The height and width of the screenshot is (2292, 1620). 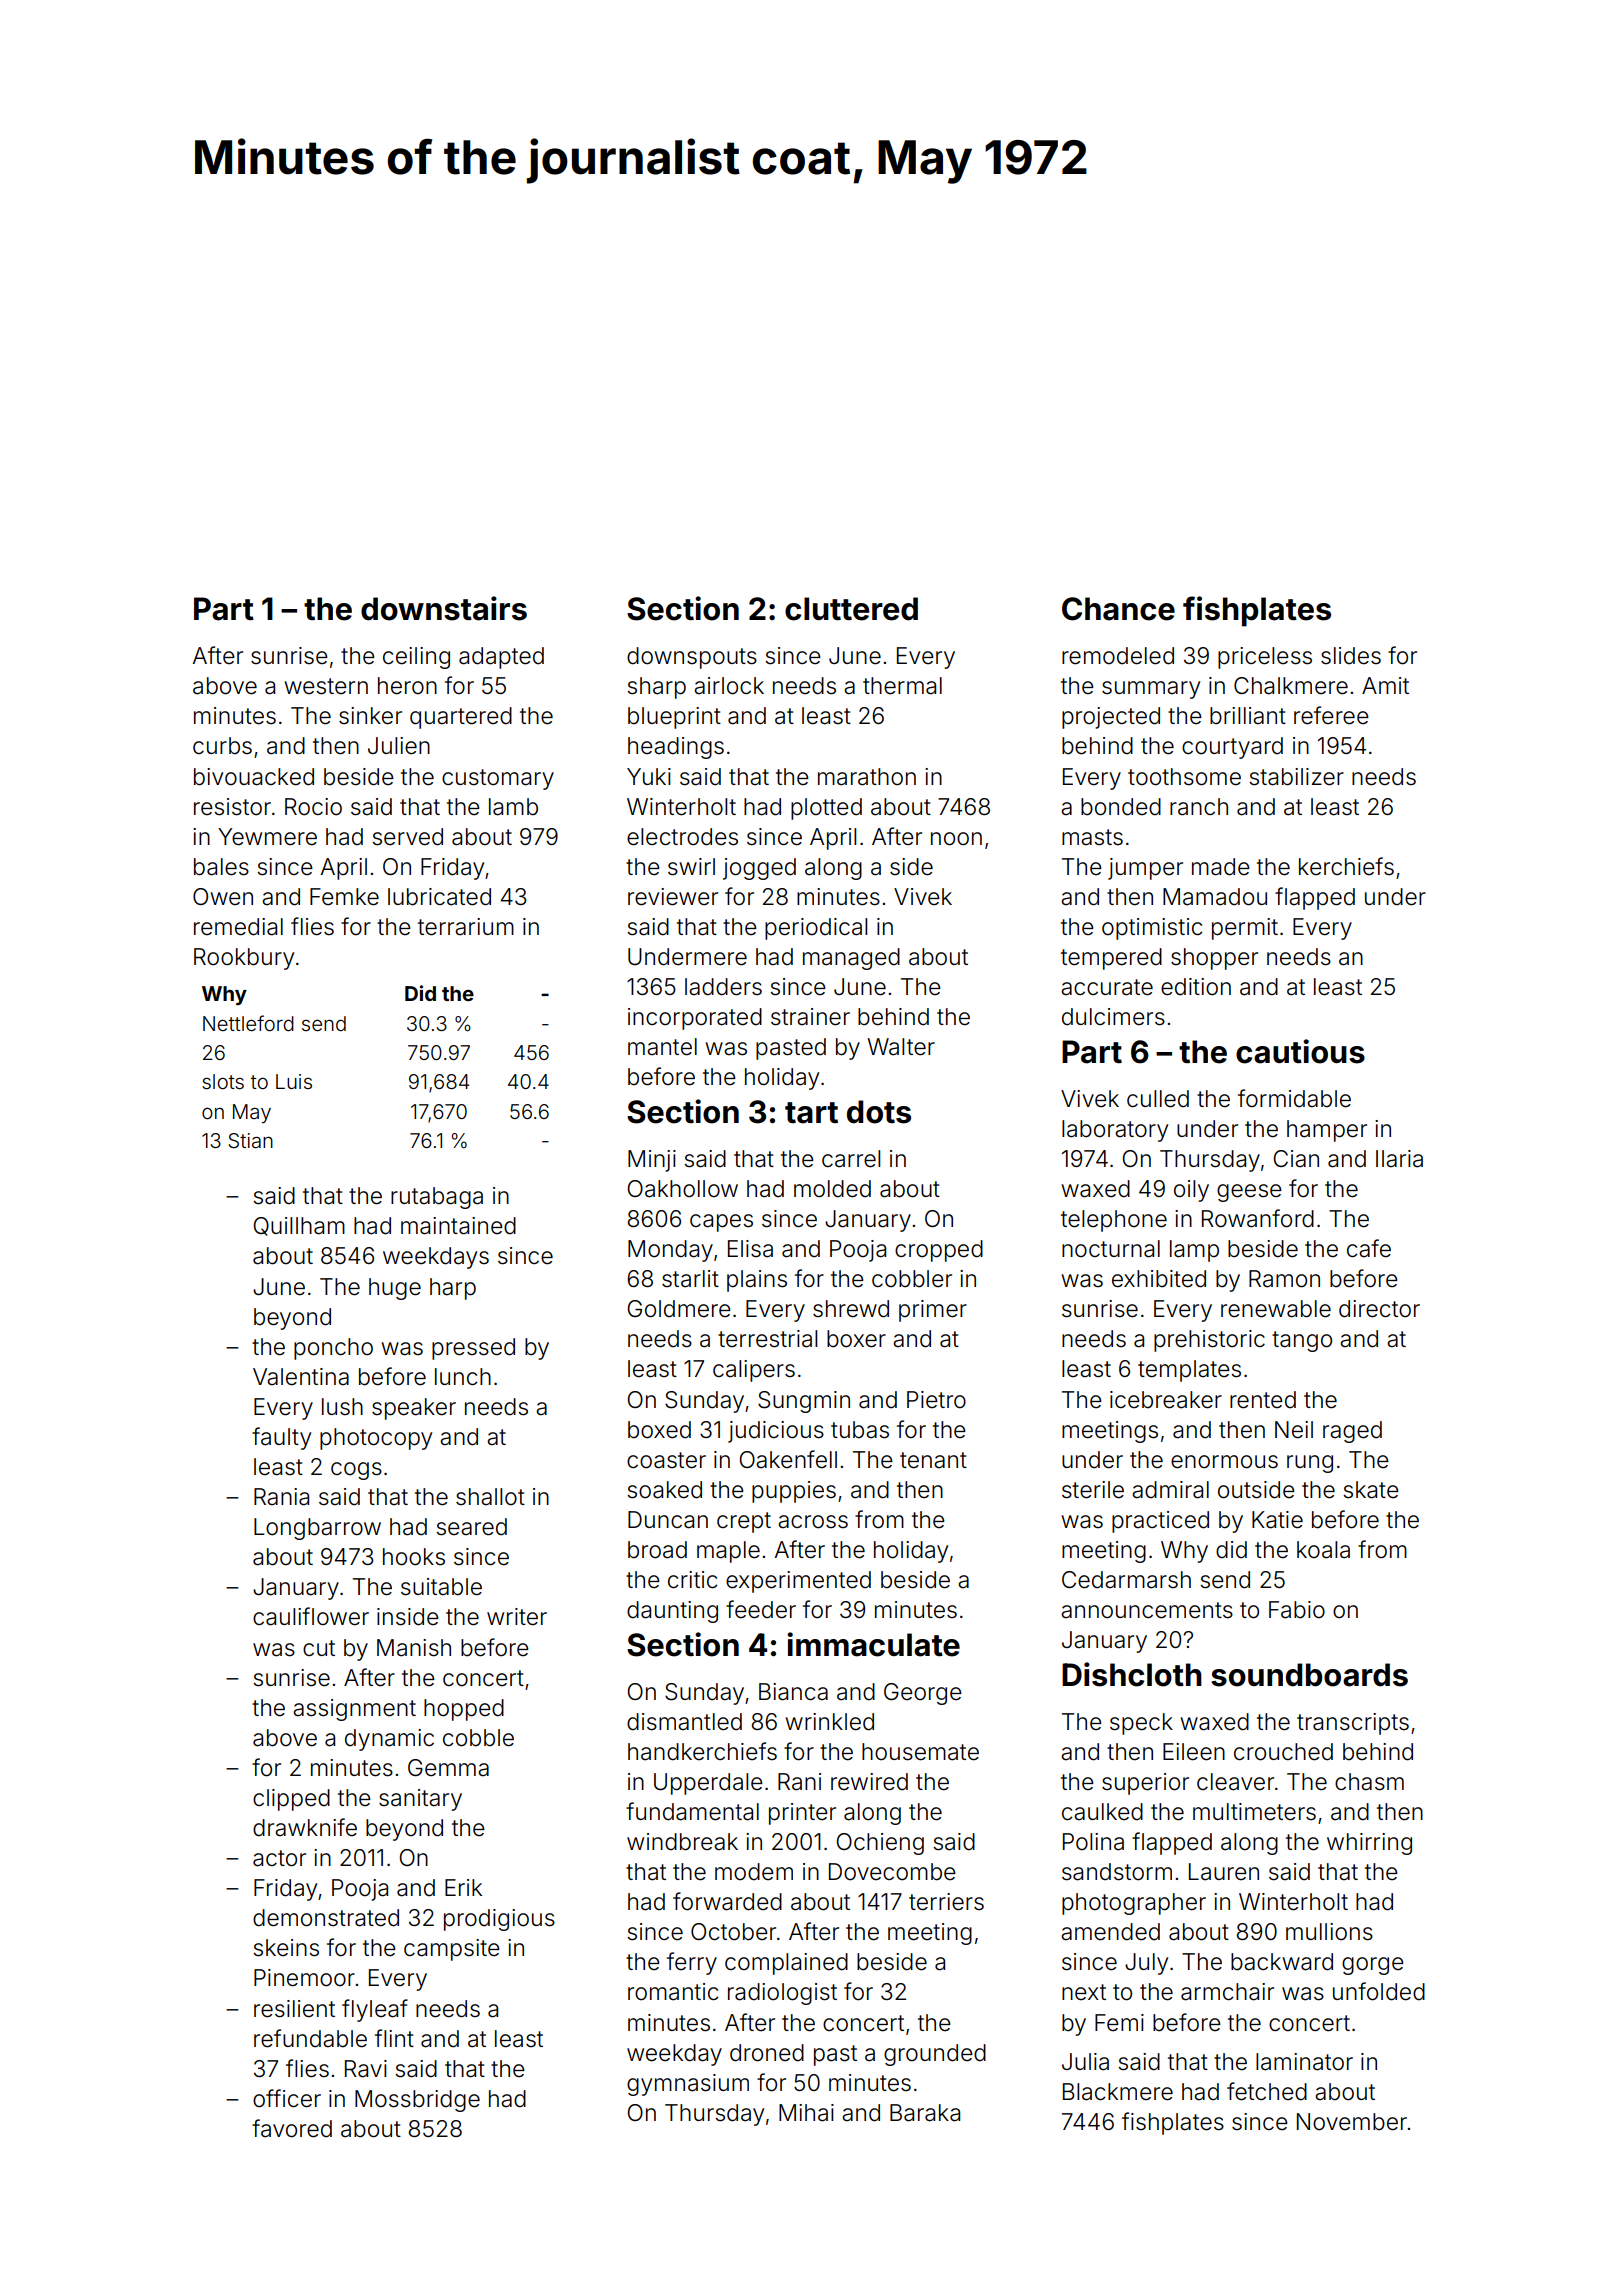 What do you see at coordinates (659, 1430) in the screenshot?
I see `boxed` at bounding box center [659, 1430].
